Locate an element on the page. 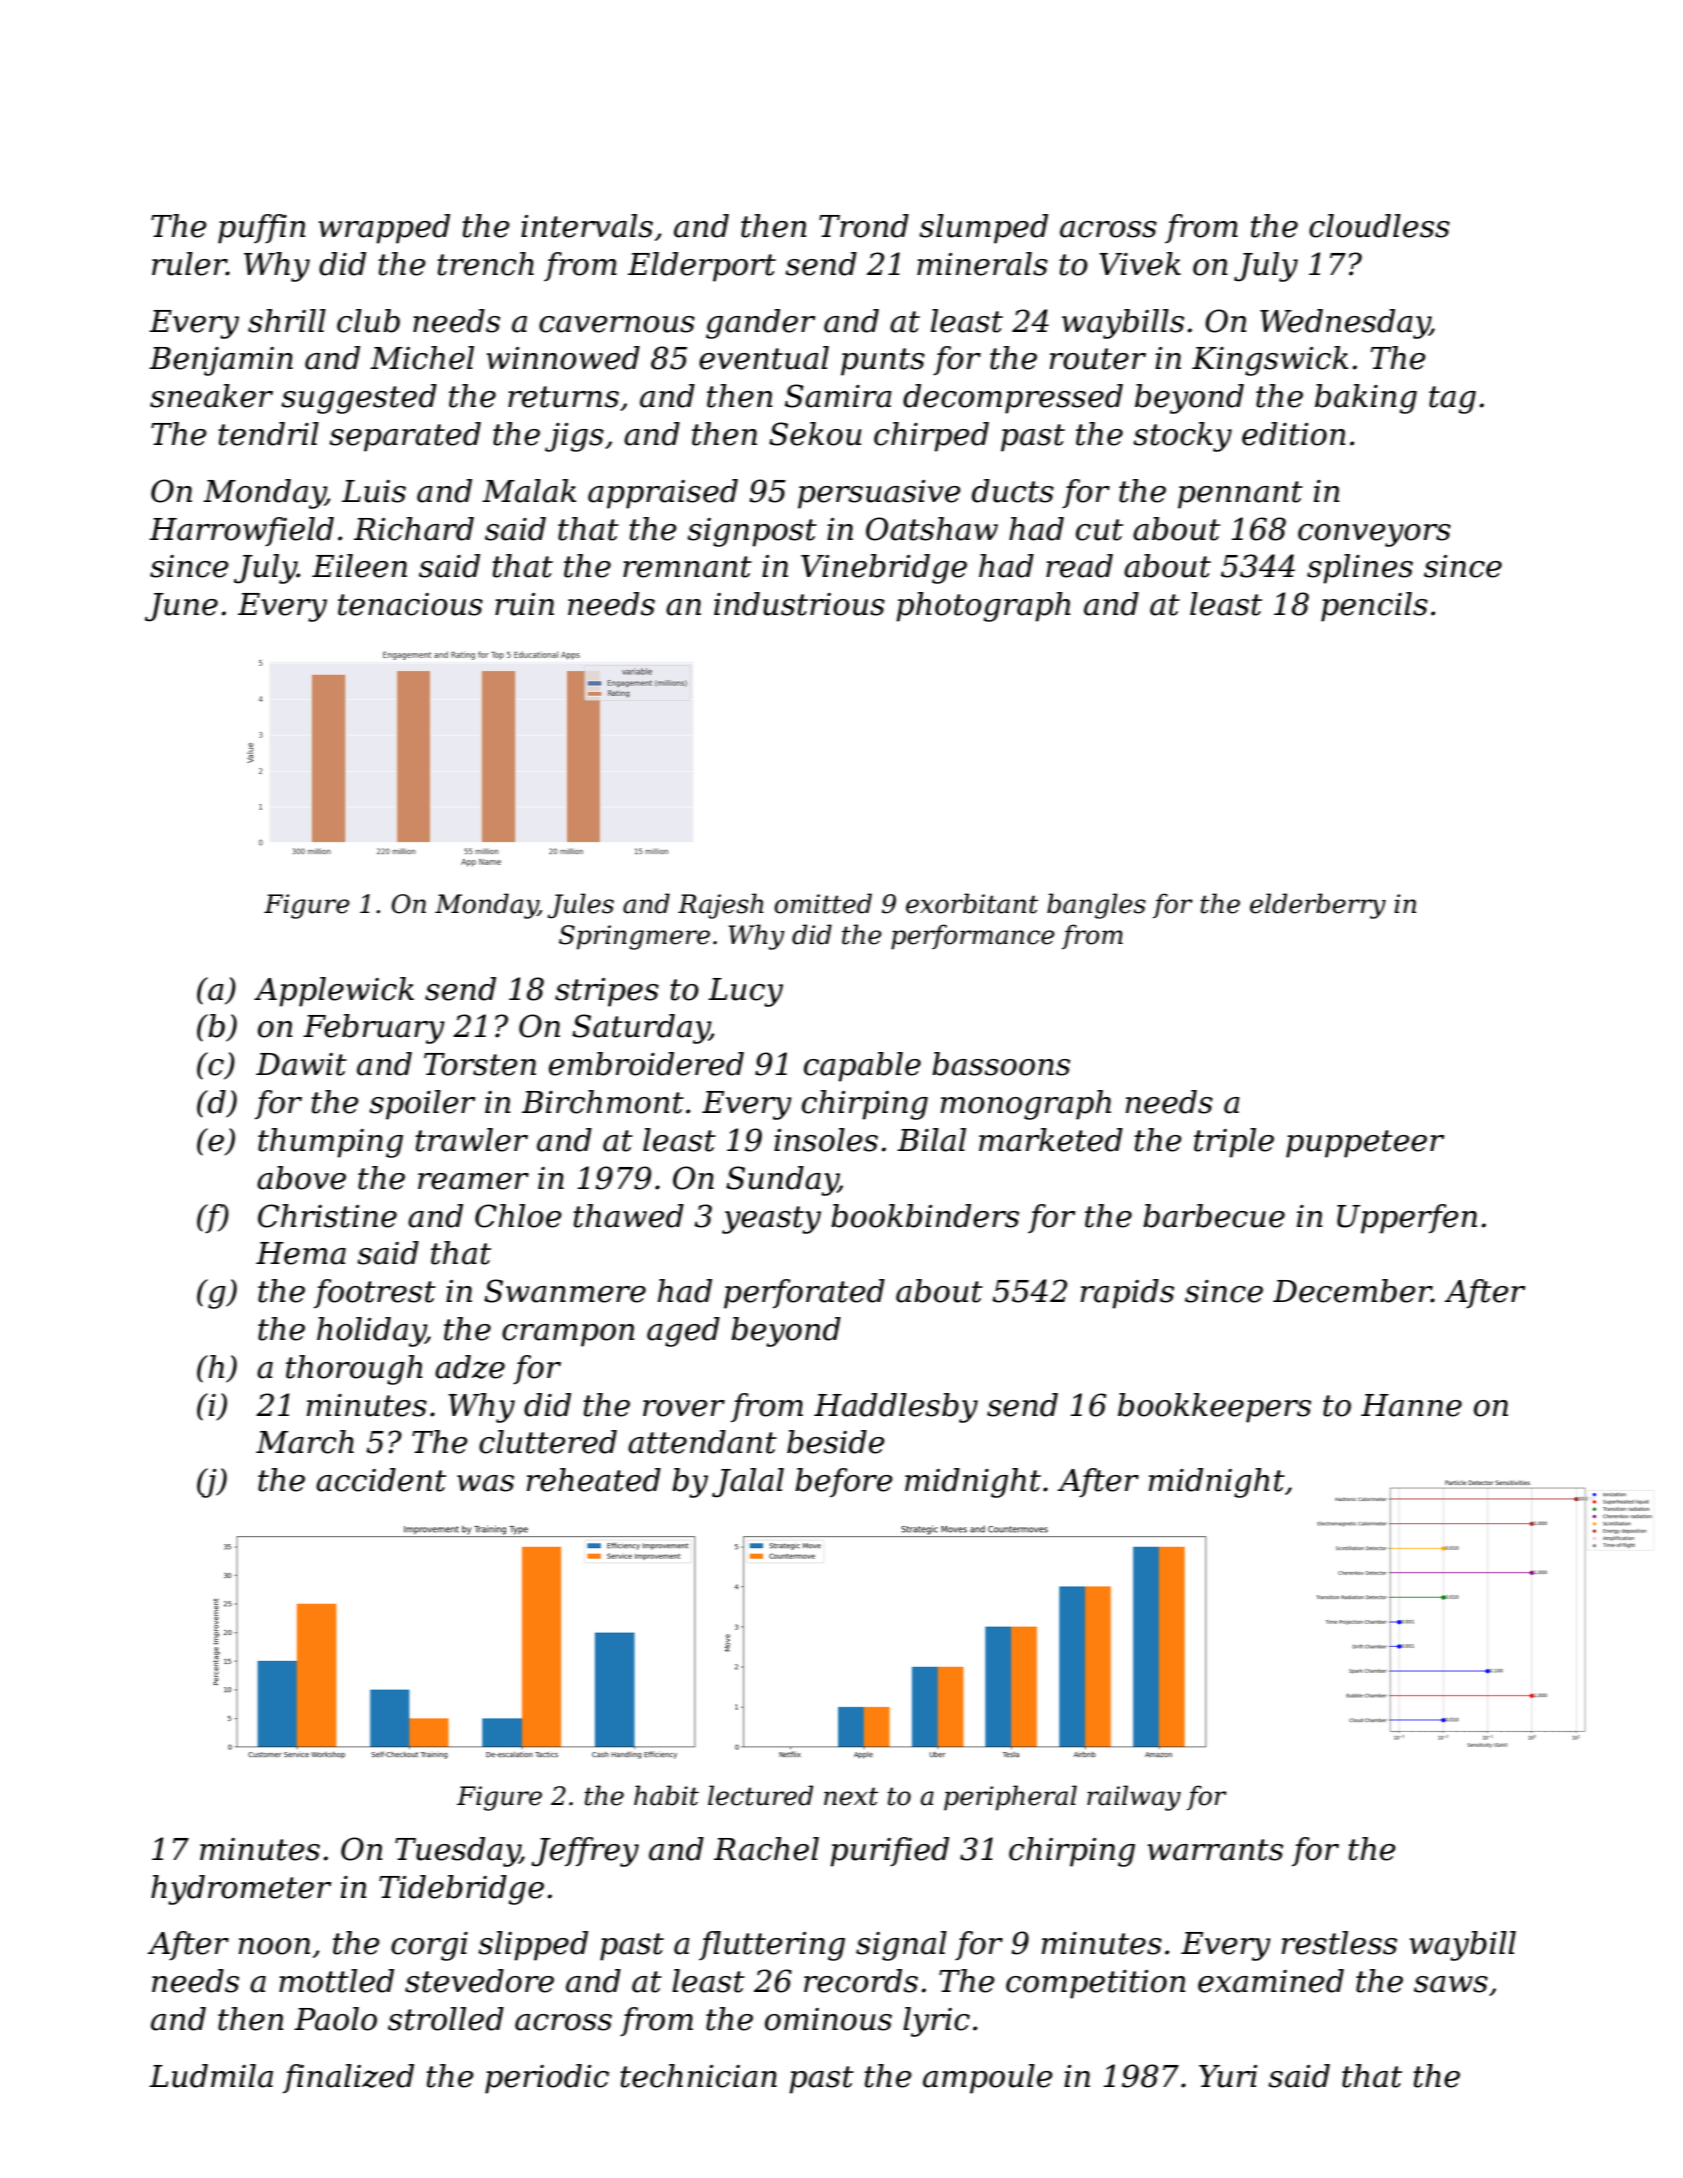 The image size is (1683, 2178). habit is located at coordinates (666, 1795).
